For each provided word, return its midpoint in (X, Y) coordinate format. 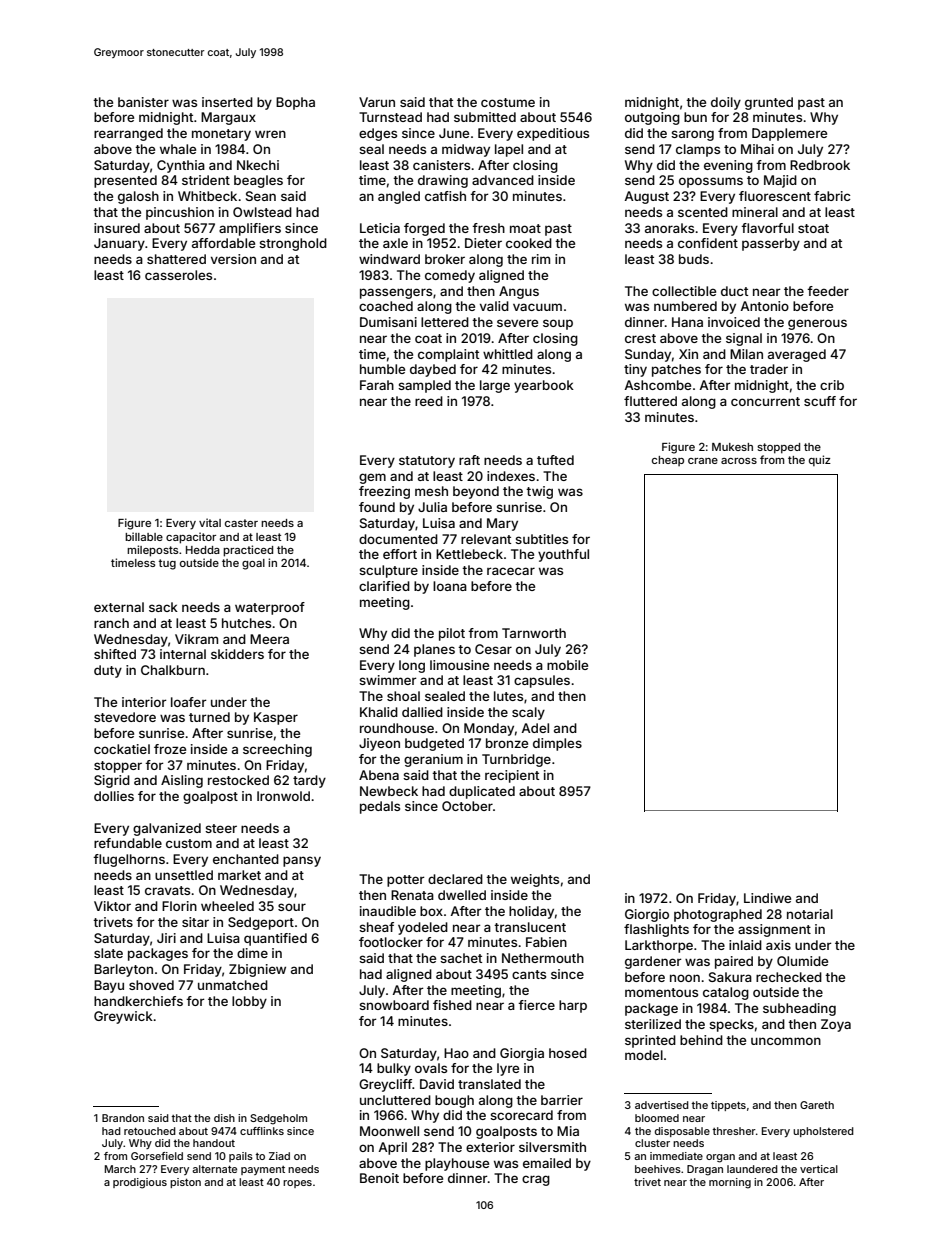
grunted (769, 103)
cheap (668, 461)
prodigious (140, 1183)
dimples (557, 744)
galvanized (167, 829)
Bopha (295, 103)
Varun (377, 102)
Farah (377, 385)
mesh (431, 491)
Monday (489, 729)
